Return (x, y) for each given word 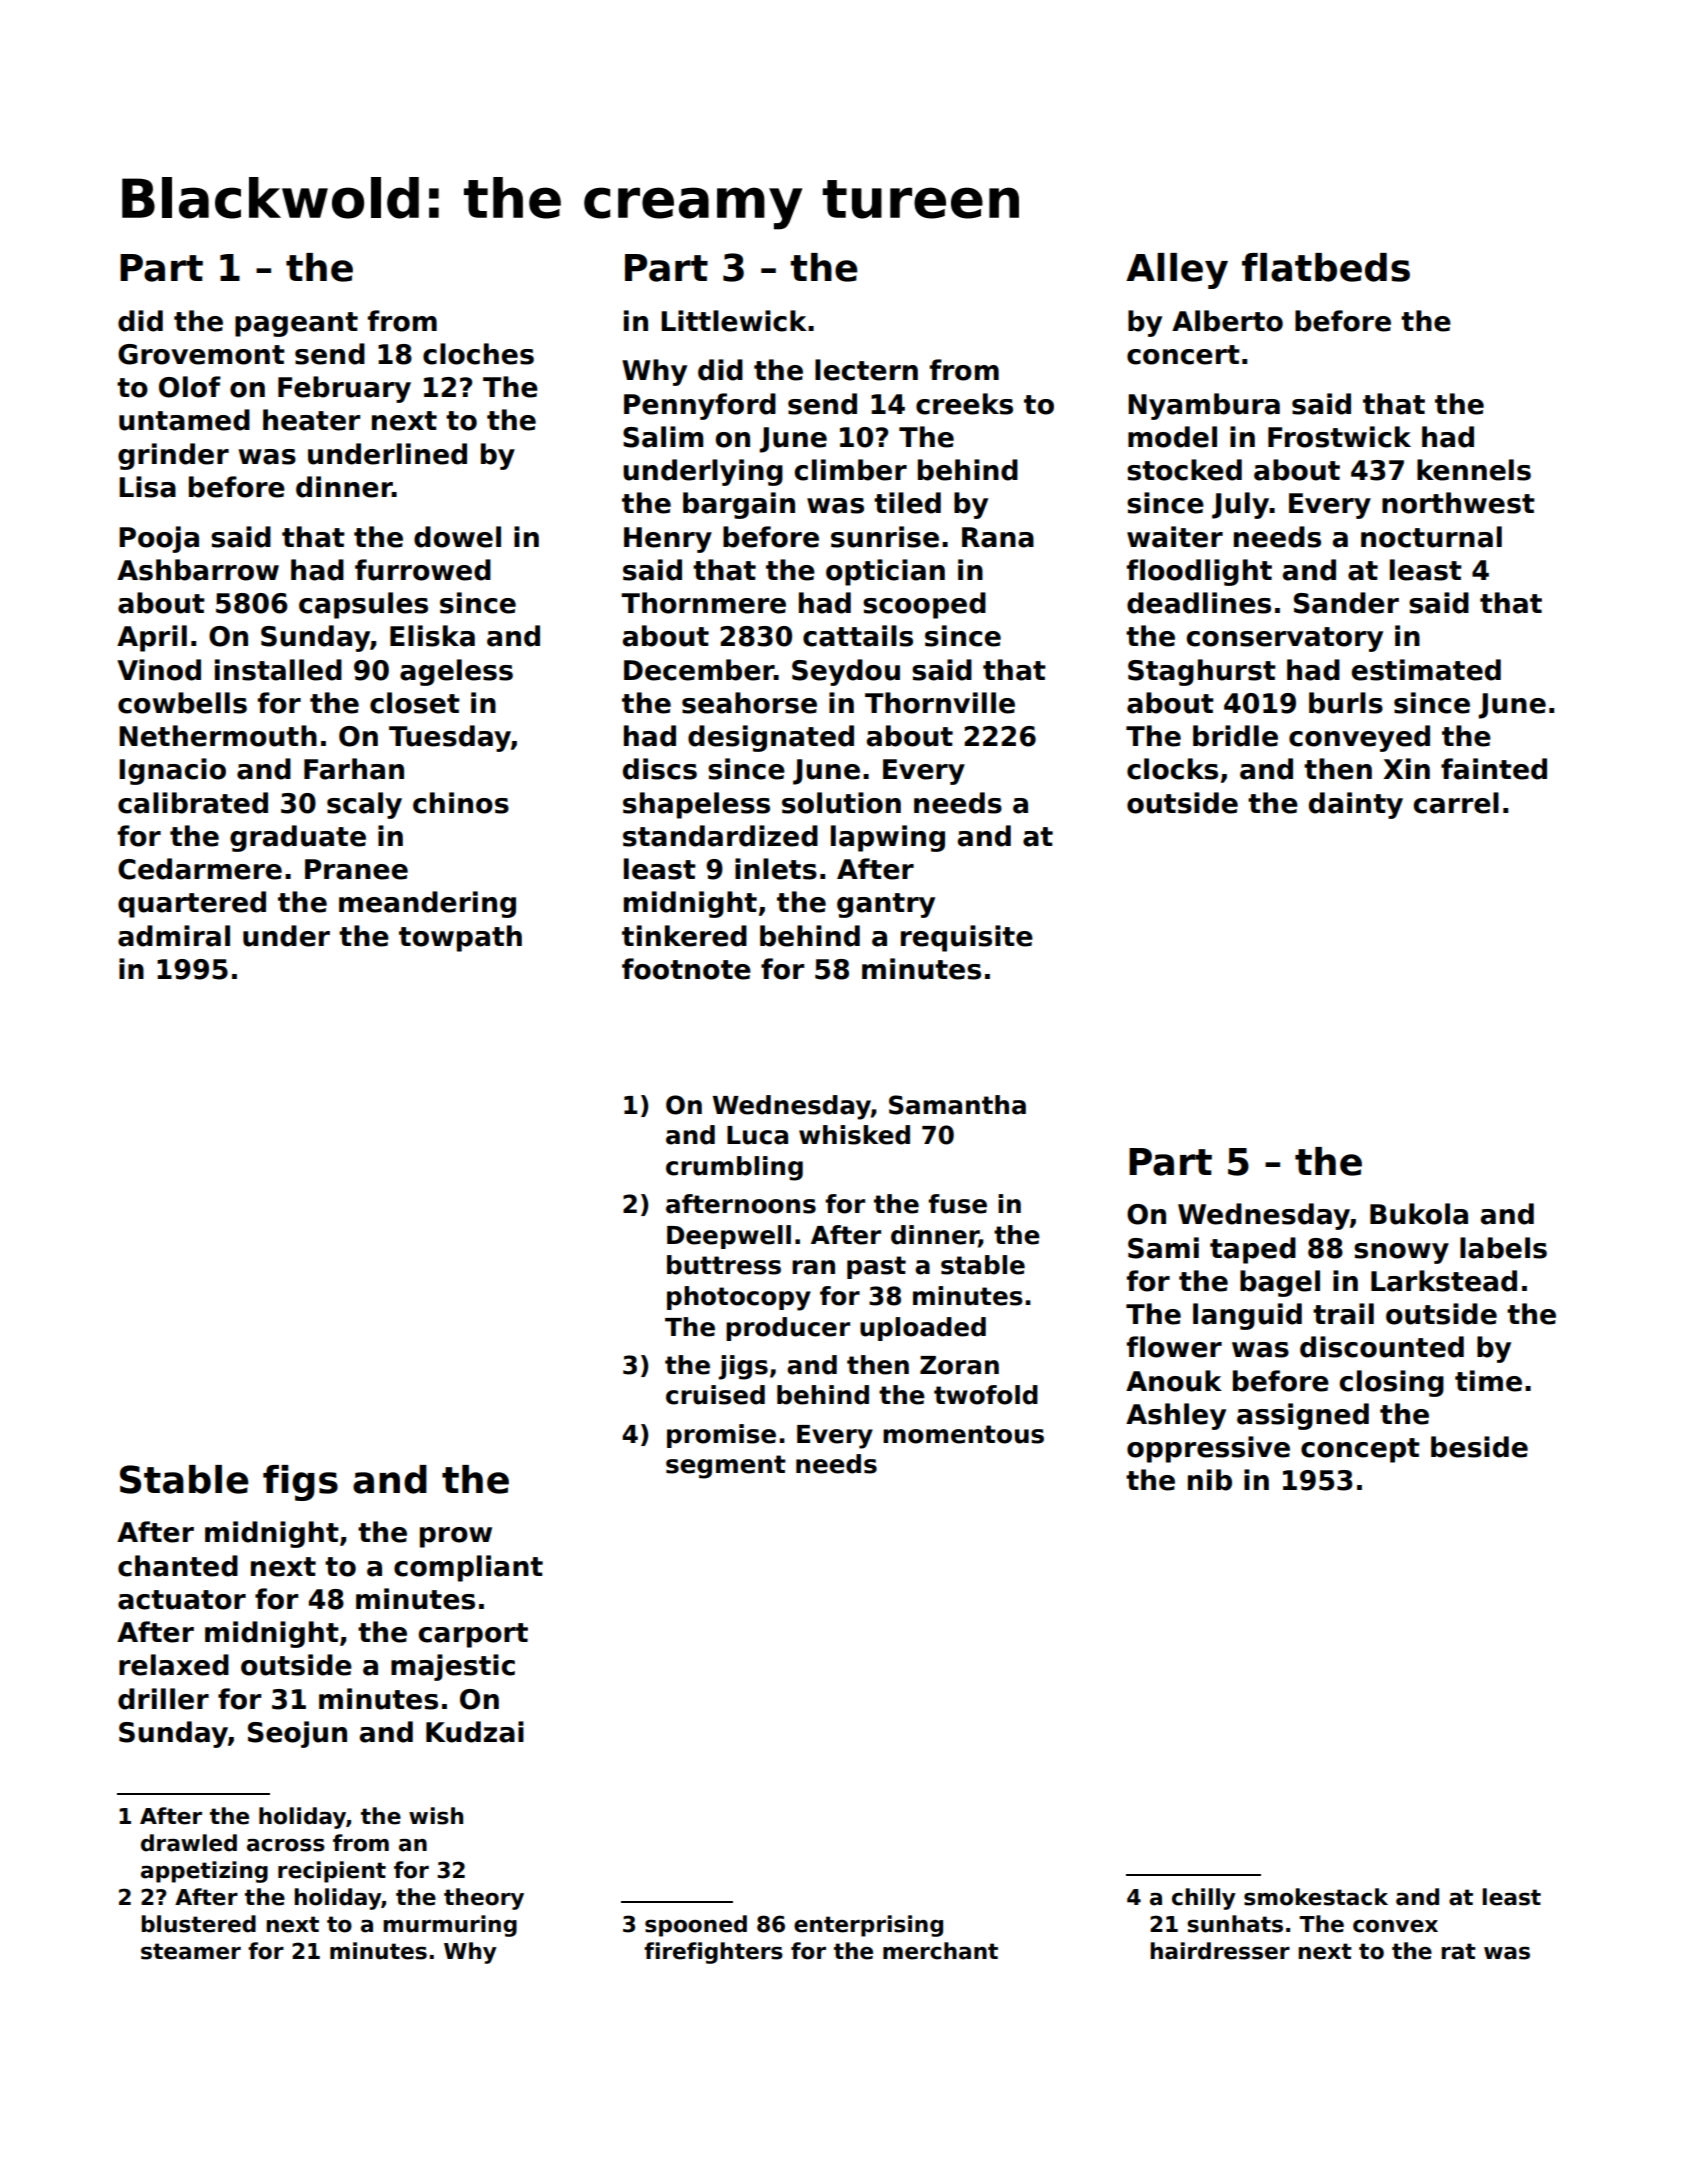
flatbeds (1326, 267)
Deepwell (729, 1237)
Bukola (1419, 1214)
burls (1346, 703)
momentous (963, 1434)
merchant (940, 1951)
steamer (191, 1951)
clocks (1172, 769)
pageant (296, 324)
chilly (1204, 1899)
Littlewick (734, 321)
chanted (178, 1566)
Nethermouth (218, 736)
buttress (724, 1265)
